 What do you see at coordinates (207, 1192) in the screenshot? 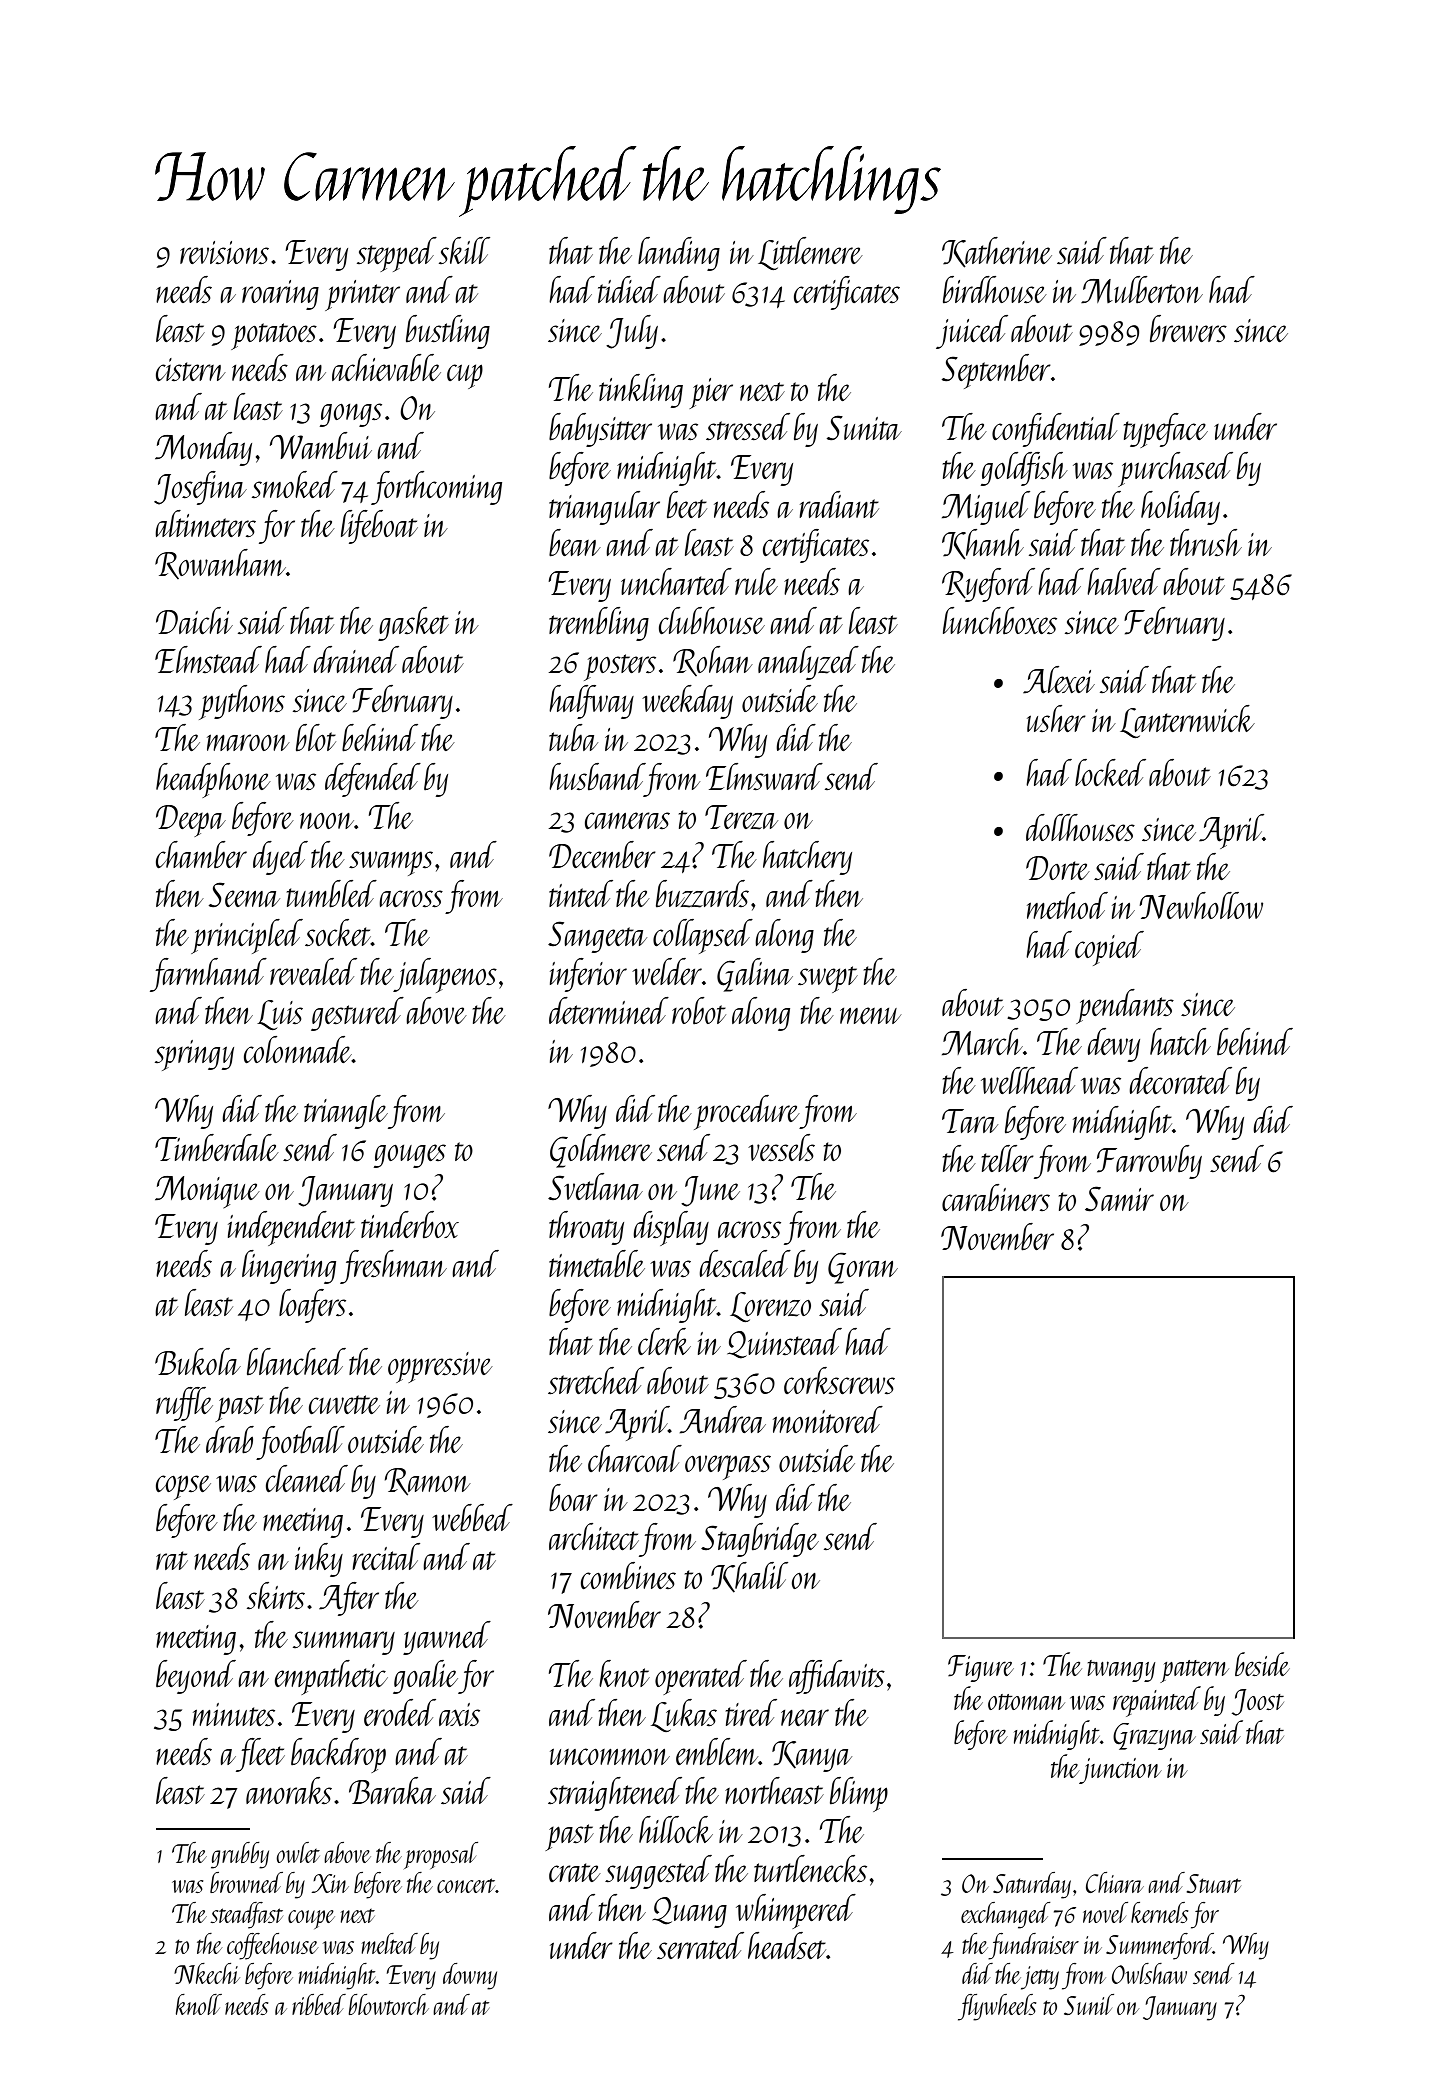
I see `Monique` at bounding box center [207, 1192].
